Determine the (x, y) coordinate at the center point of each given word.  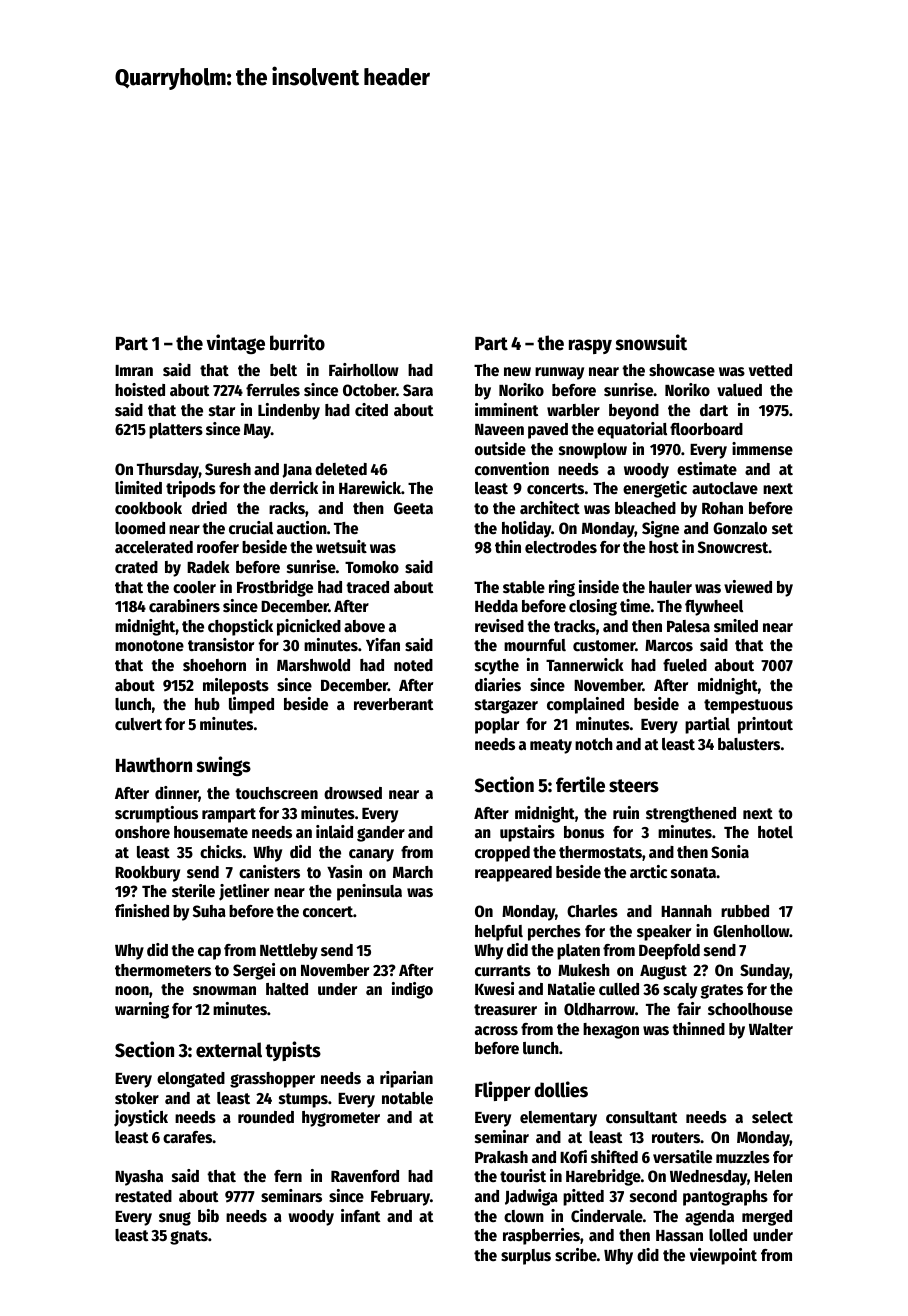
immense (762, 449)
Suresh (228, 469)
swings (223, 766)
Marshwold (313, 665)
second (653, 1196)
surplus (526, 1257)
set (782, 529)
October (369, 390)
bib (208, 1215)
